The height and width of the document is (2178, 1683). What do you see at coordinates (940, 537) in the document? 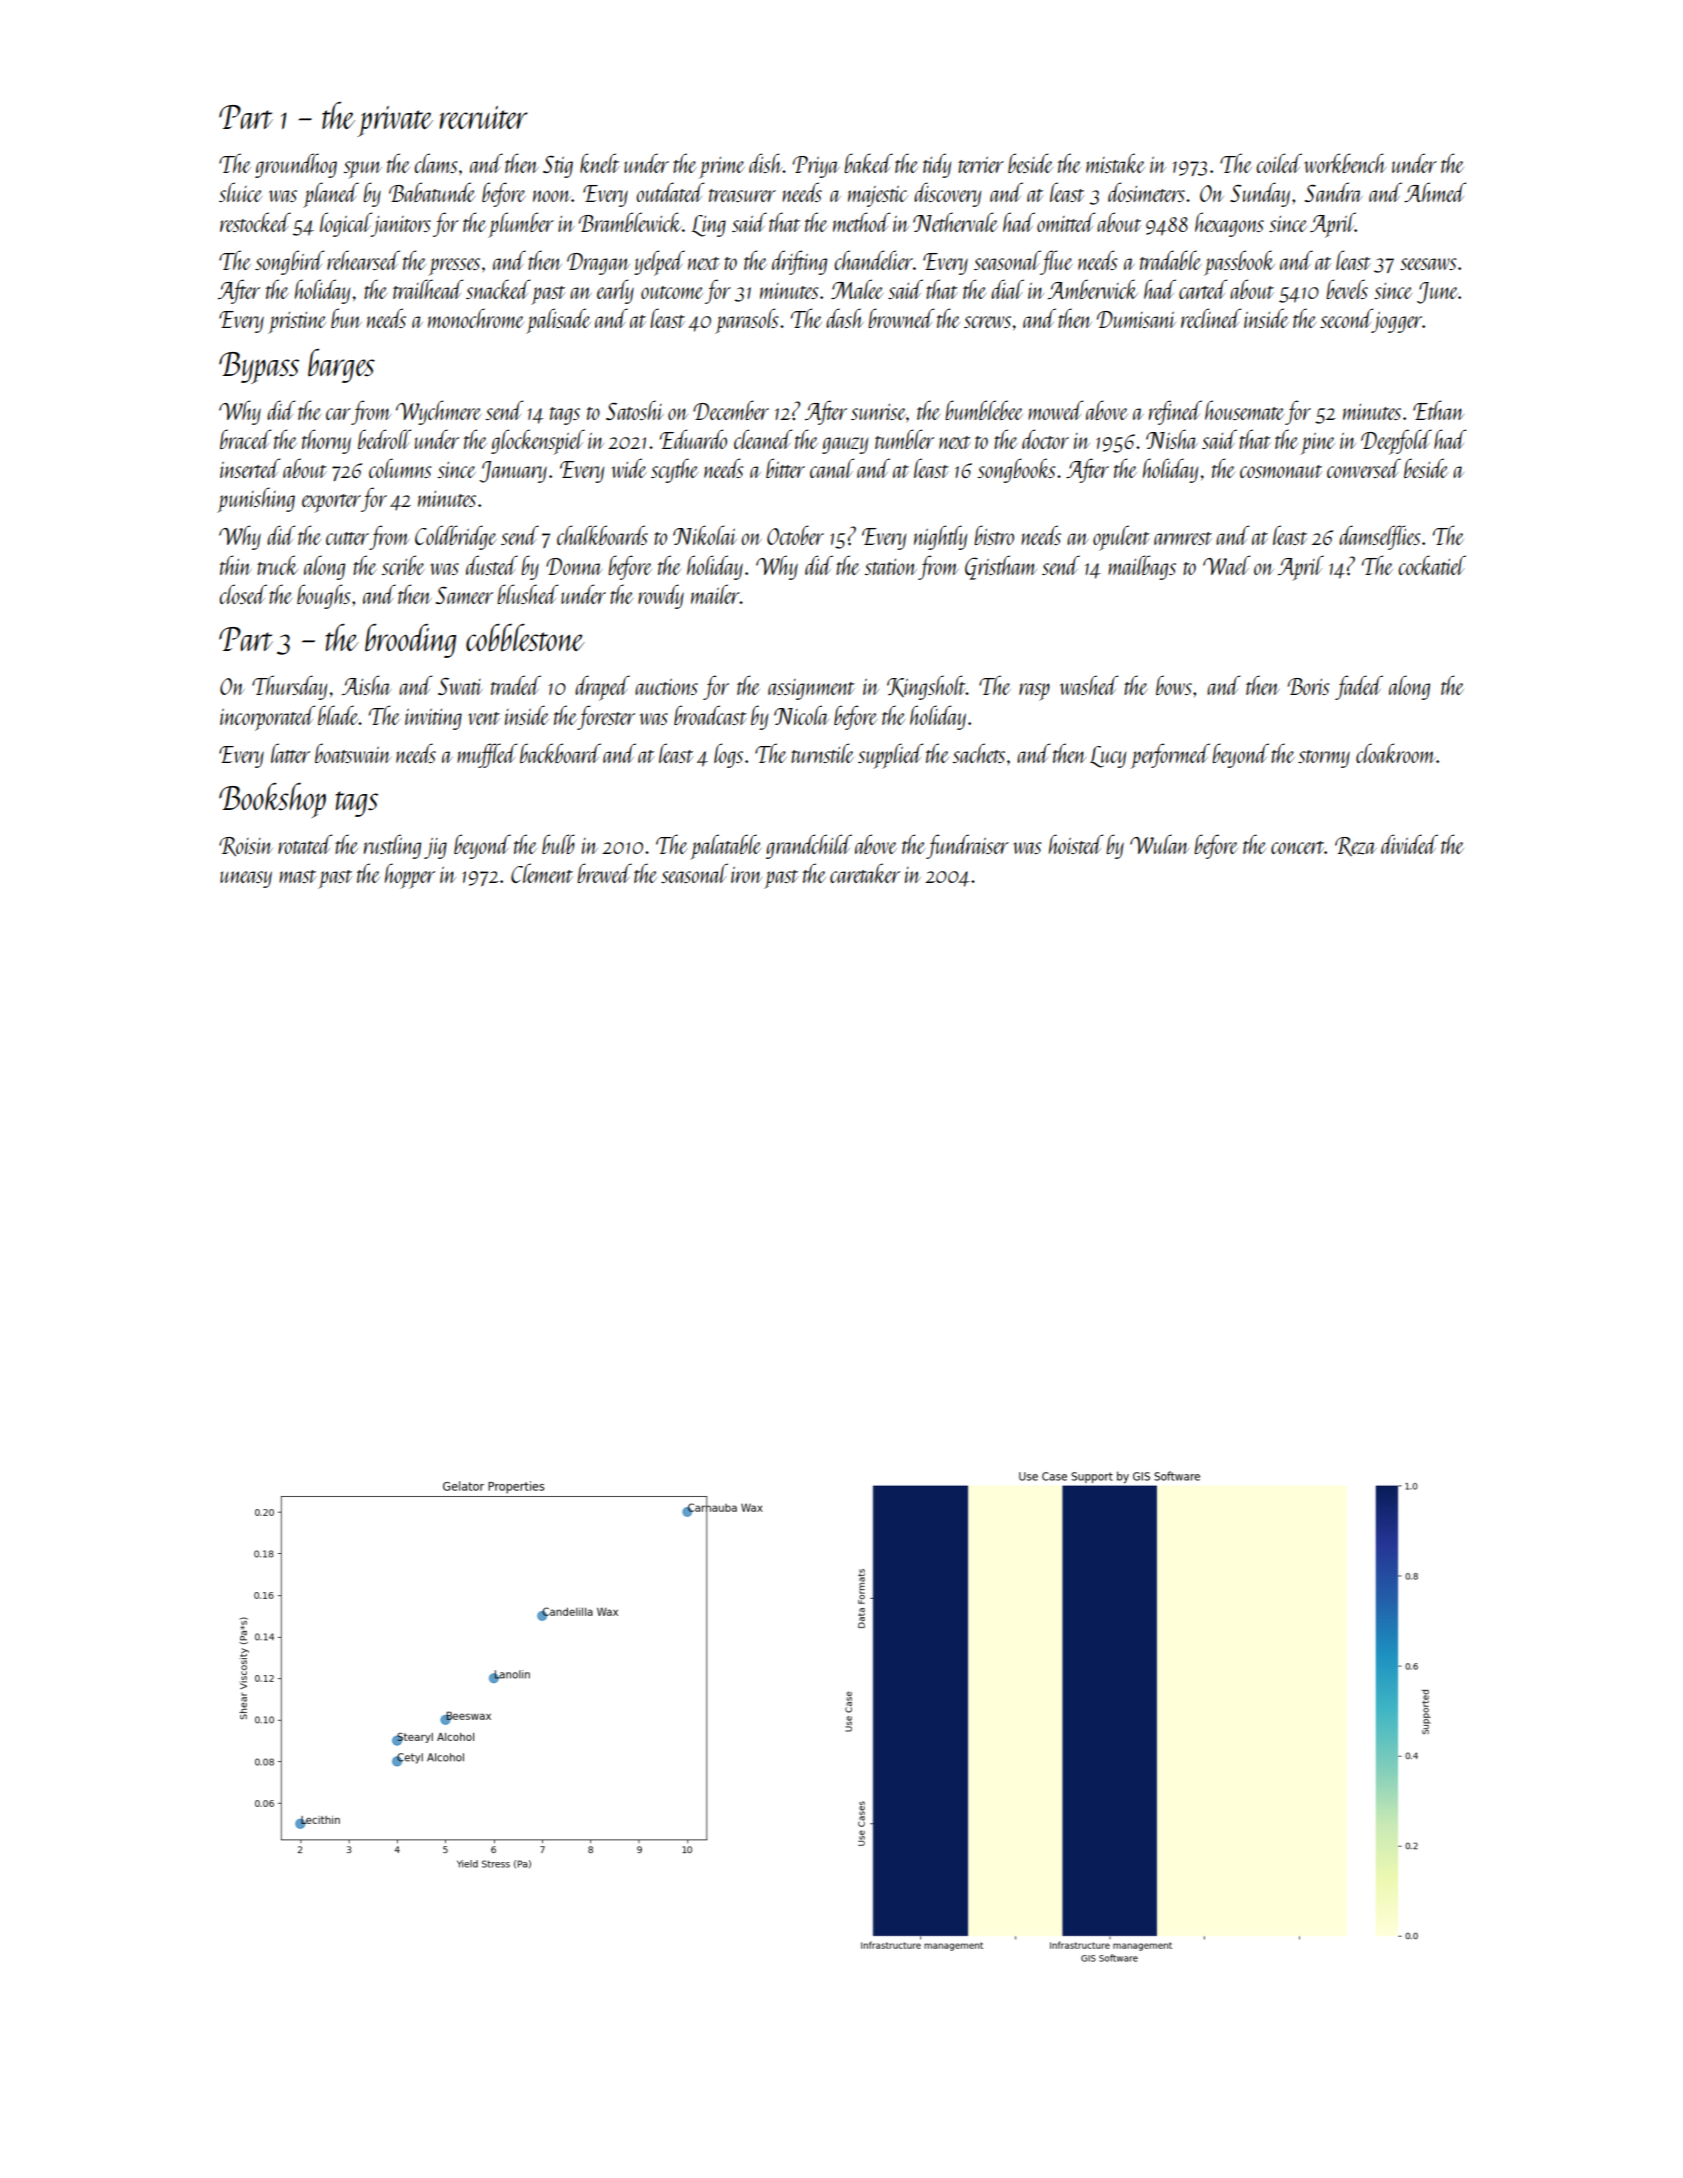
I see `nightly` at bounding box center [940, 537].
